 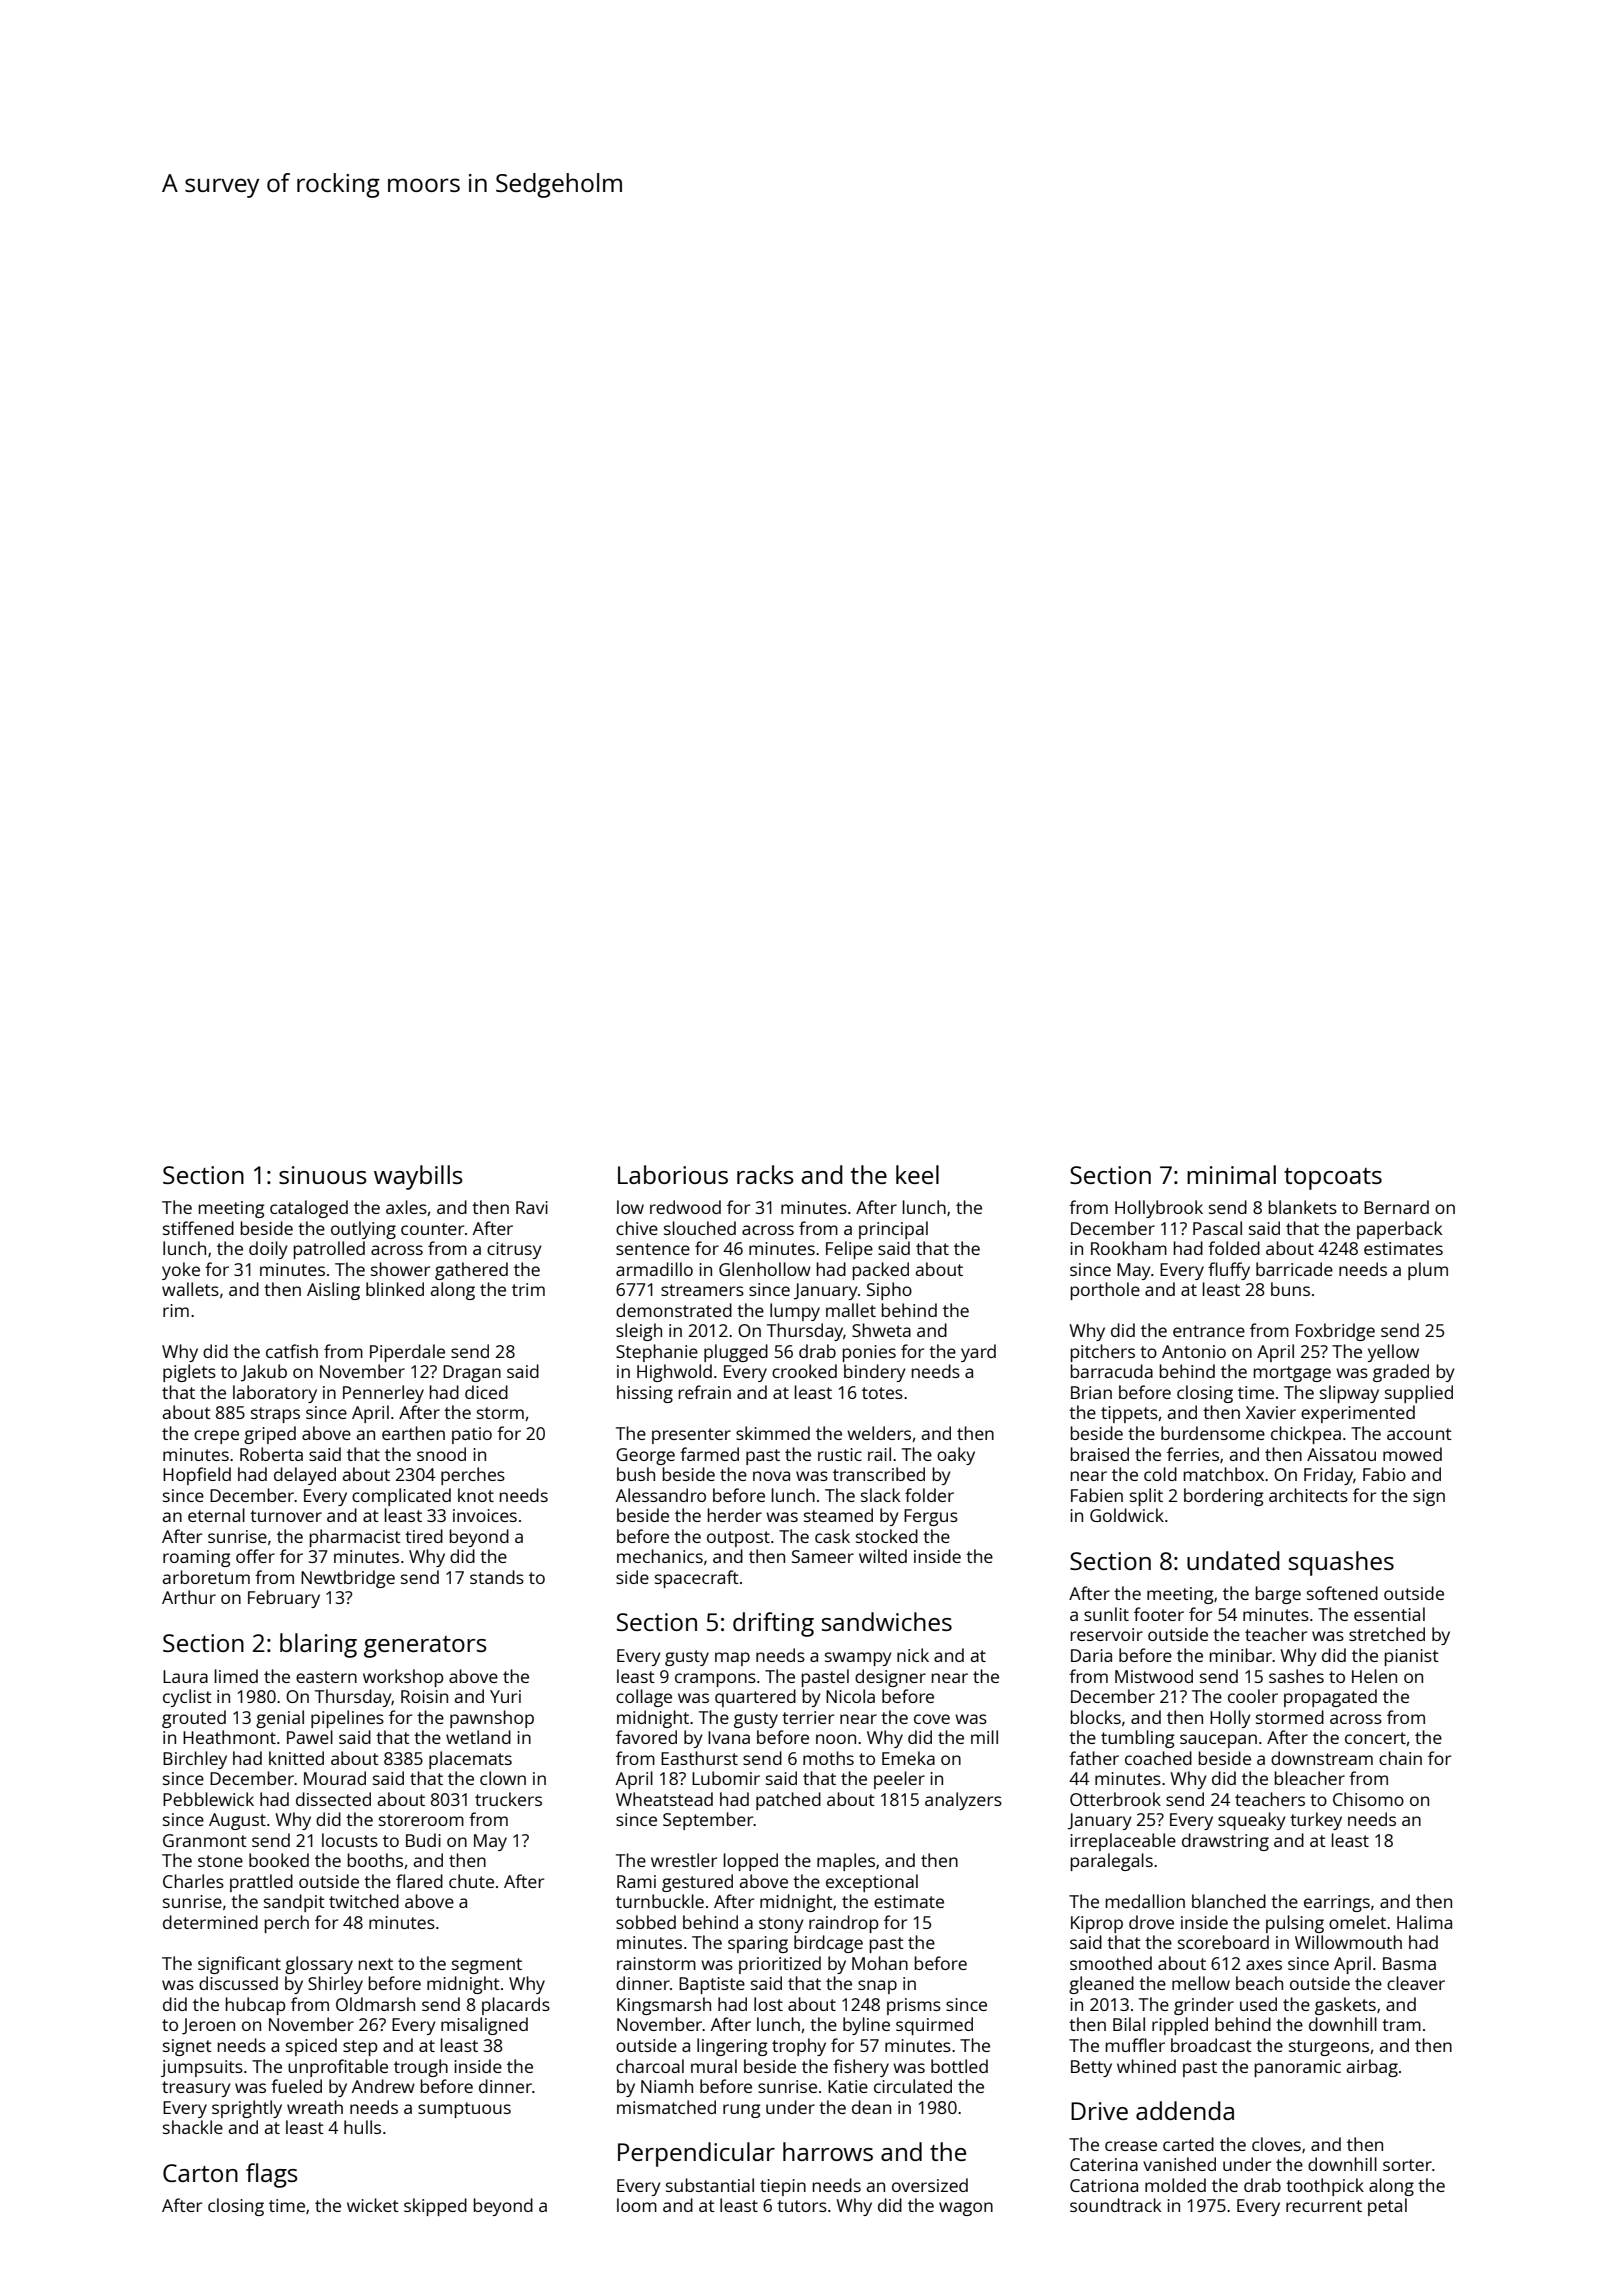 What do you see at coordinates (930, 2185) in the image?
I see `oversized` at bounding box center [930, 2185].
